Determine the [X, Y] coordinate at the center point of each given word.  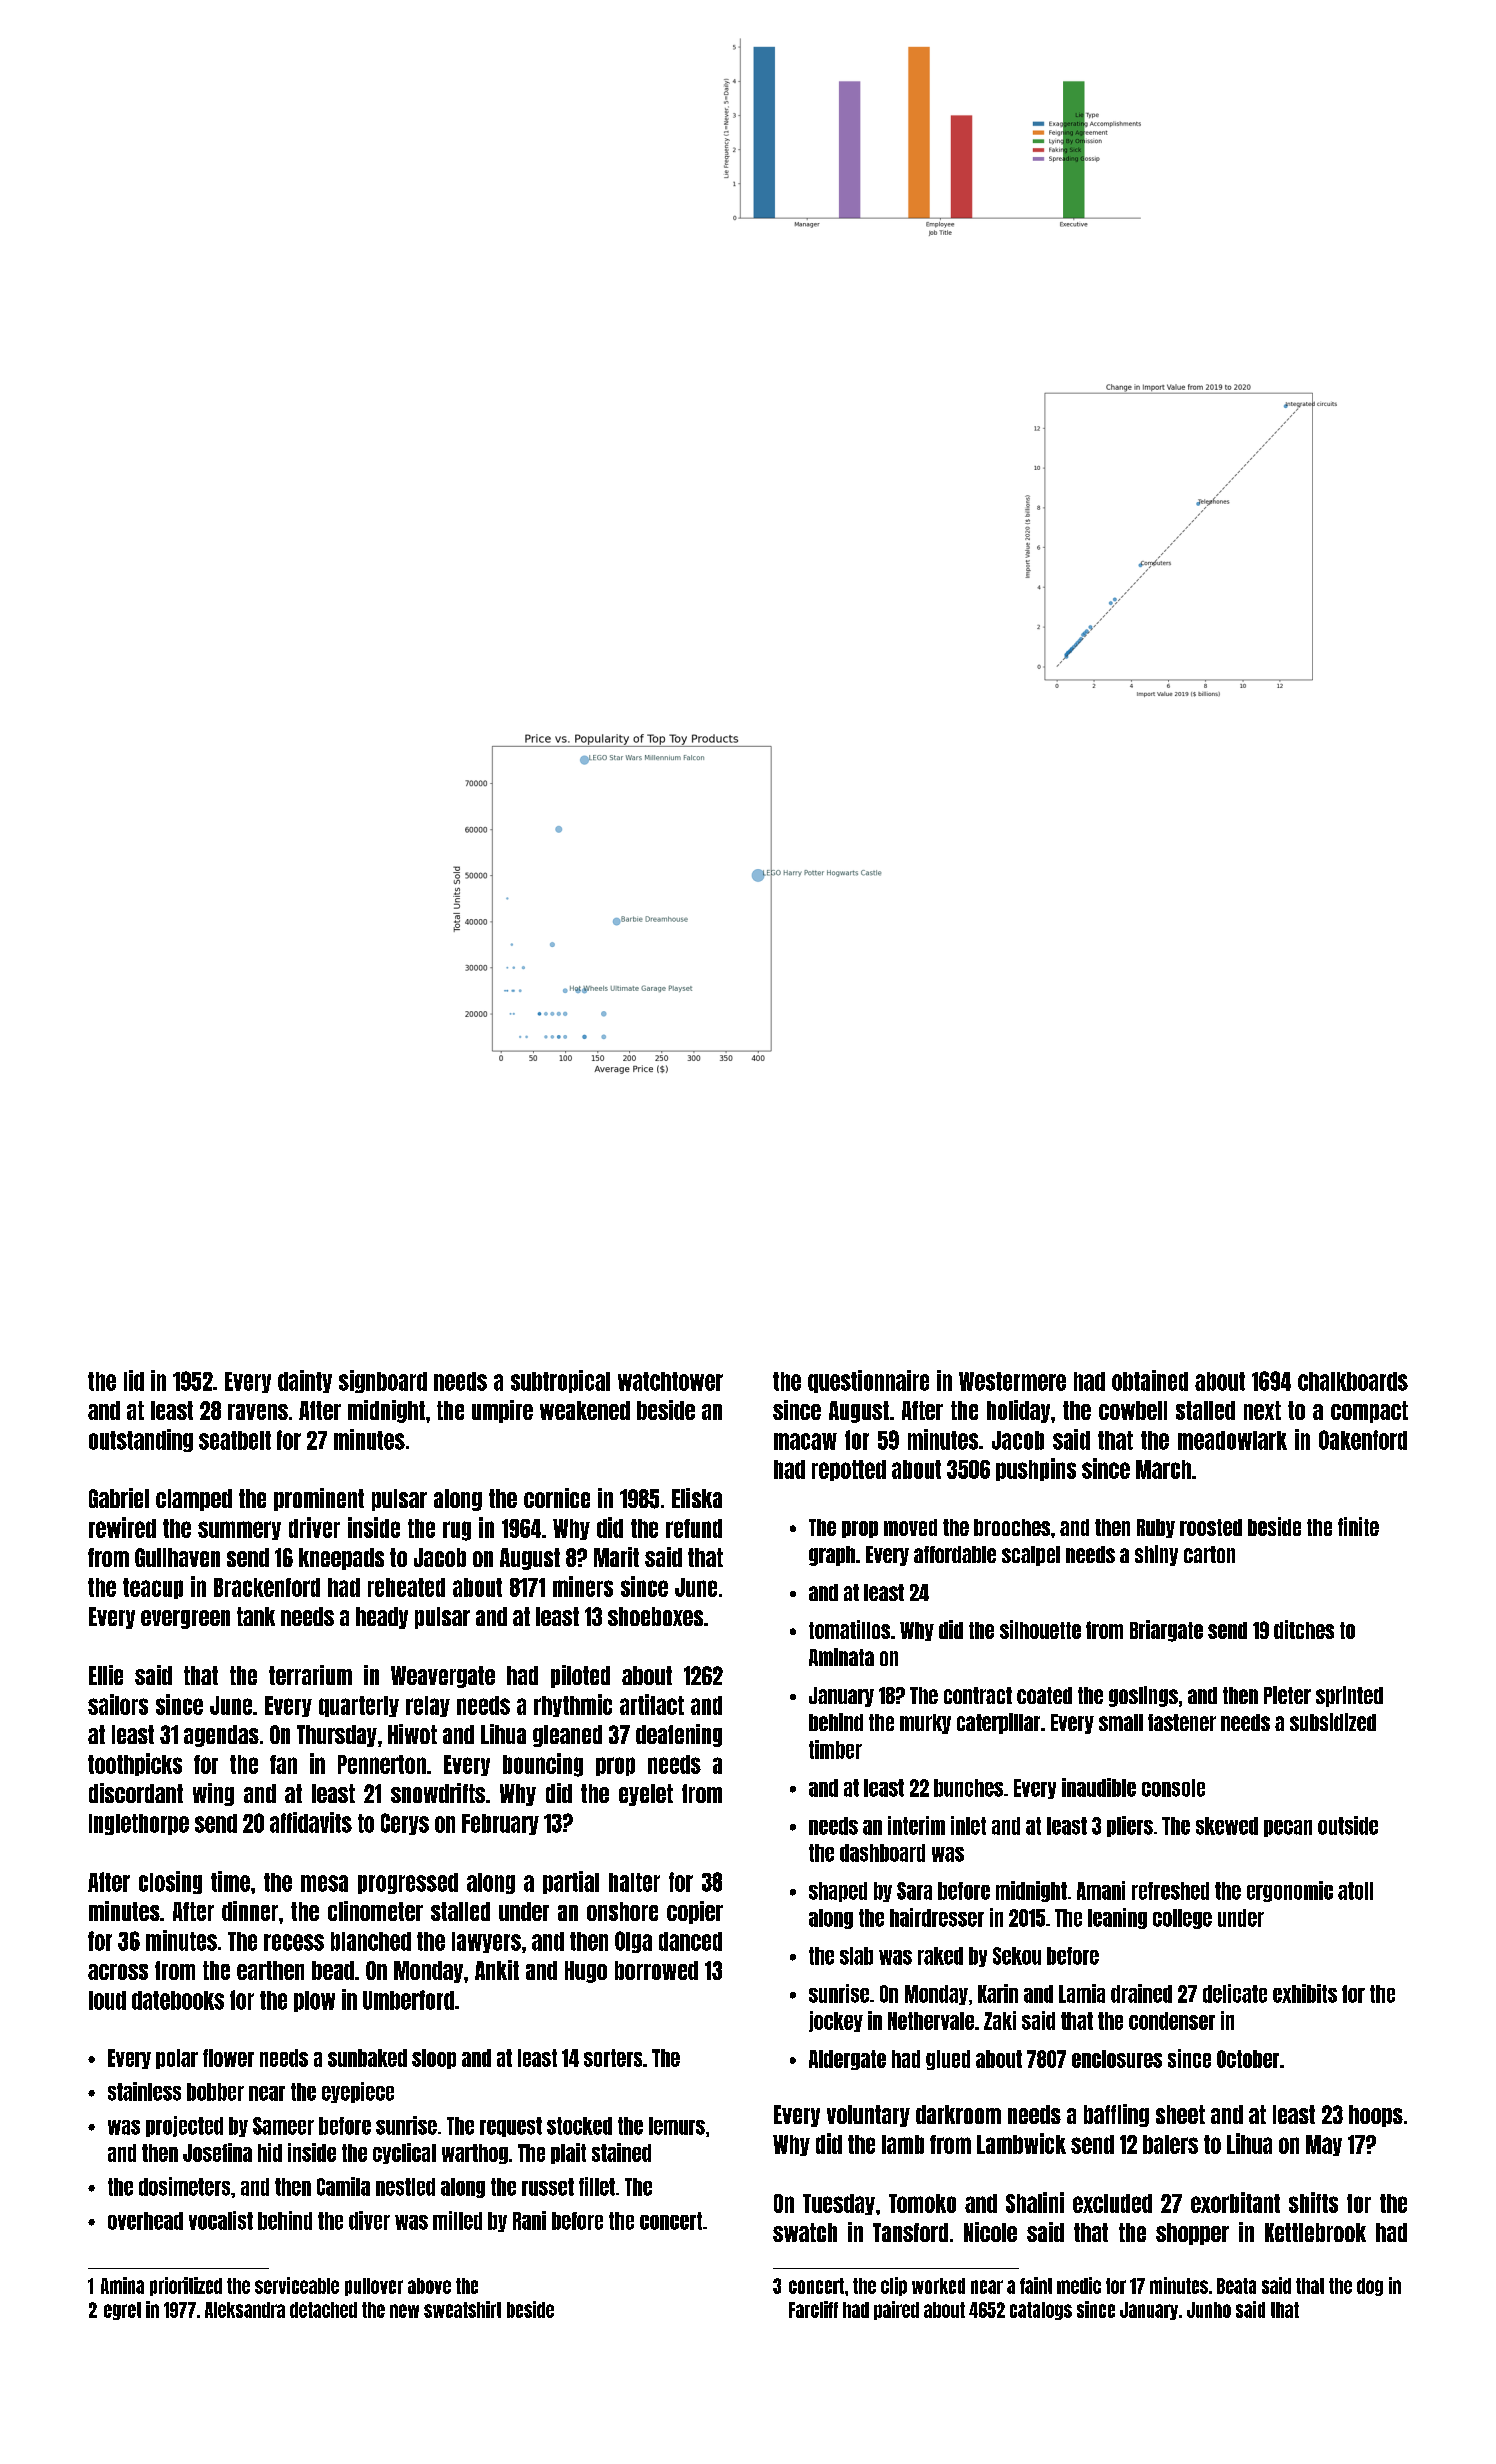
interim [916, 1825]
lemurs [677, 2126]
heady [382, 1618]
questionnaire [868, 1381]
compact [1369, 1412]
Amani [1101, 1890]
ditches [1304, 1629]
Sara [914, 1891]
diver [369, 2220]
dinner [250, 1911]
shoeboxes [655, 1616]
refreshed [1170, 1891]
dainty [305, 1381]
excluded [1112, 2203]
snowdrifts [438, 1793]
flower [228, 2058]
